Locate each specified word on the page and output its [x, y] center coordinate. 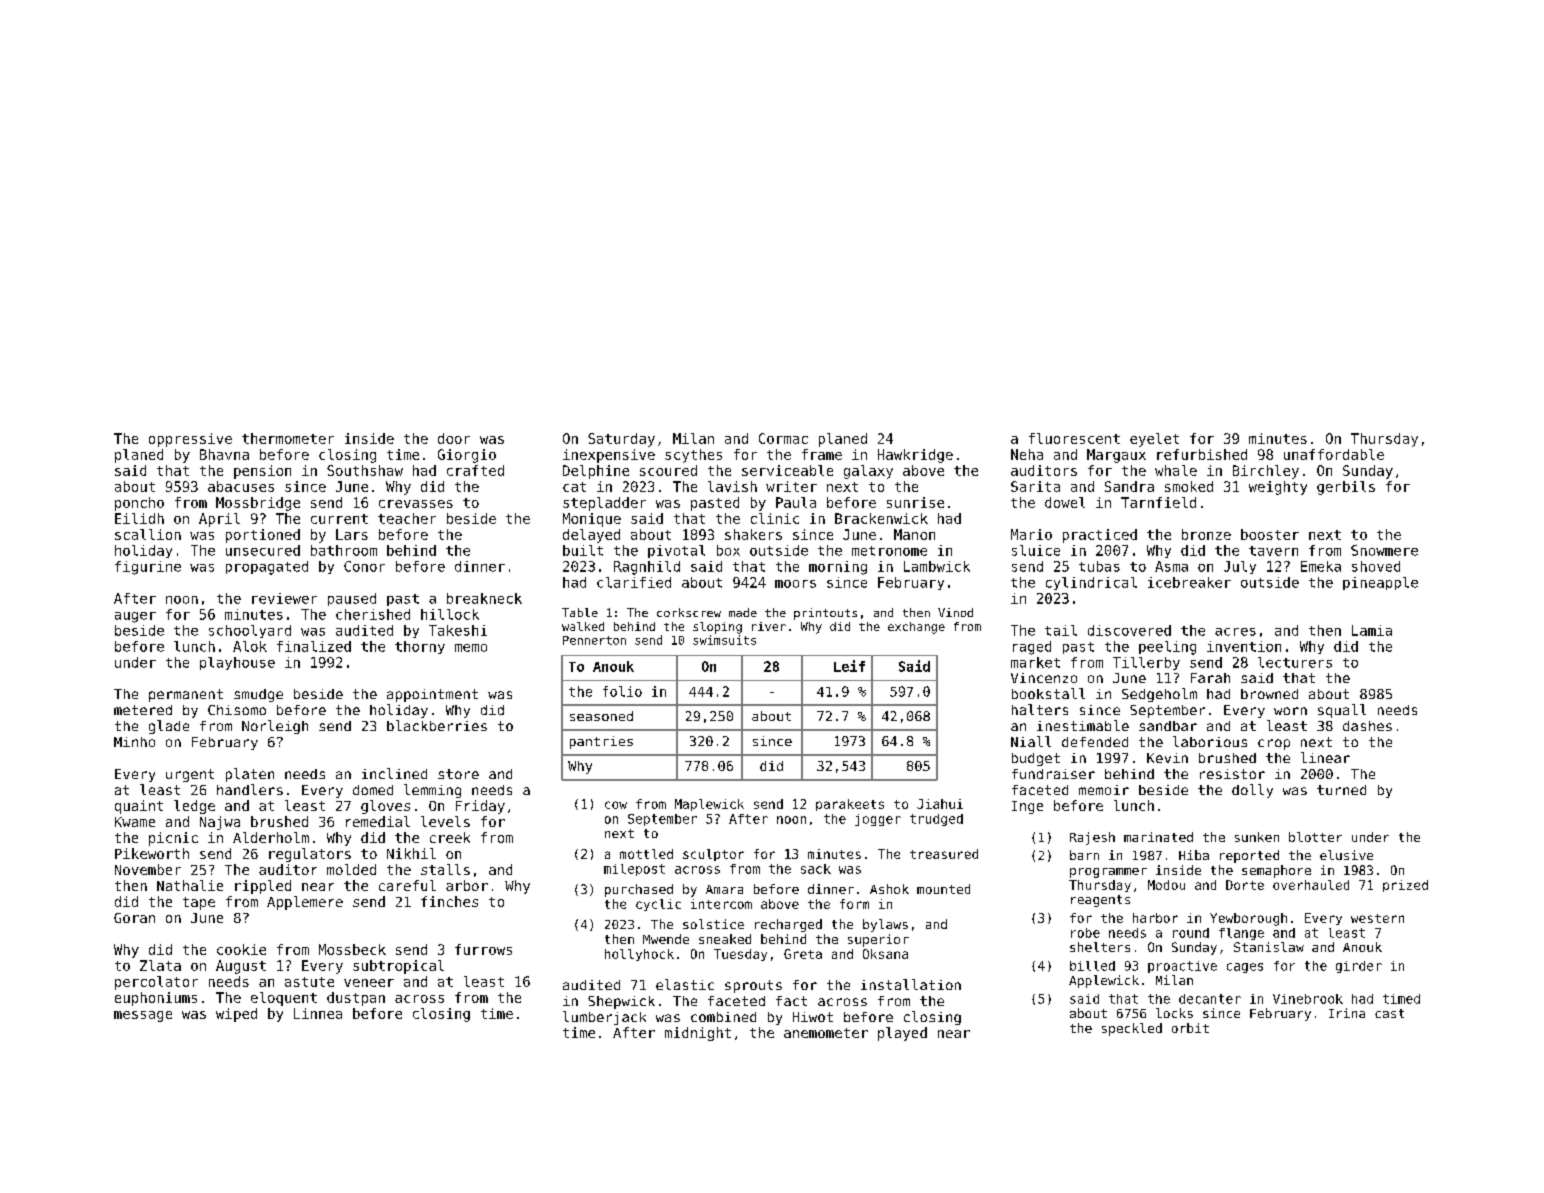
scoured [668, 470]
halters [1040, 709]
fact [791, 1001]
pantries [601, 742]
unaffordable [1334, 454]
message [143, 1016]
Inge [1027, 807]
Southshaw [365, 470]
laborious [1210, 741]
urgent [190, 775]
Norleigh [275, 727]
